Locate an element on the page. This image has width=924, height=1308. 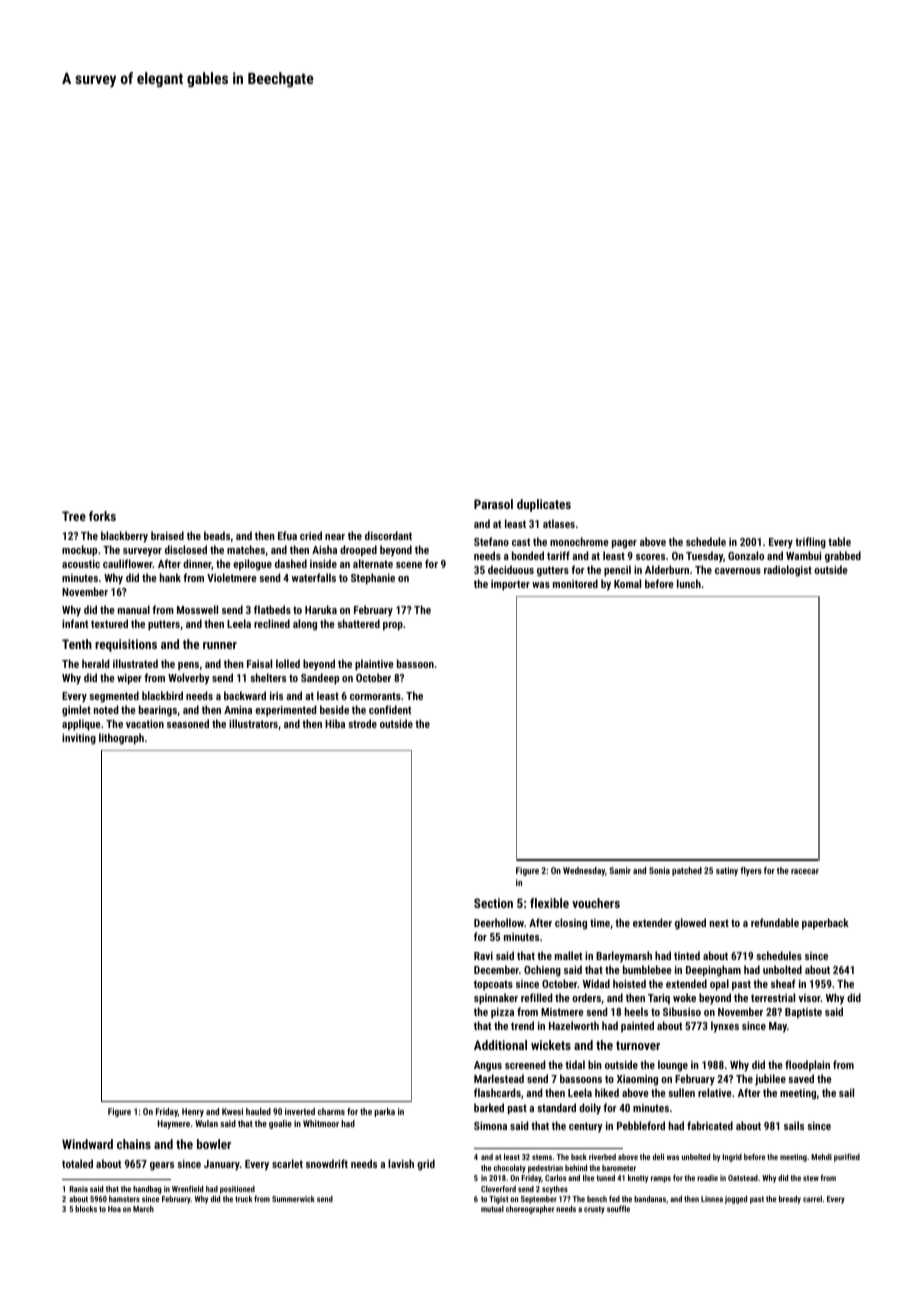
radiologist is located at coordinates (788, 571).
